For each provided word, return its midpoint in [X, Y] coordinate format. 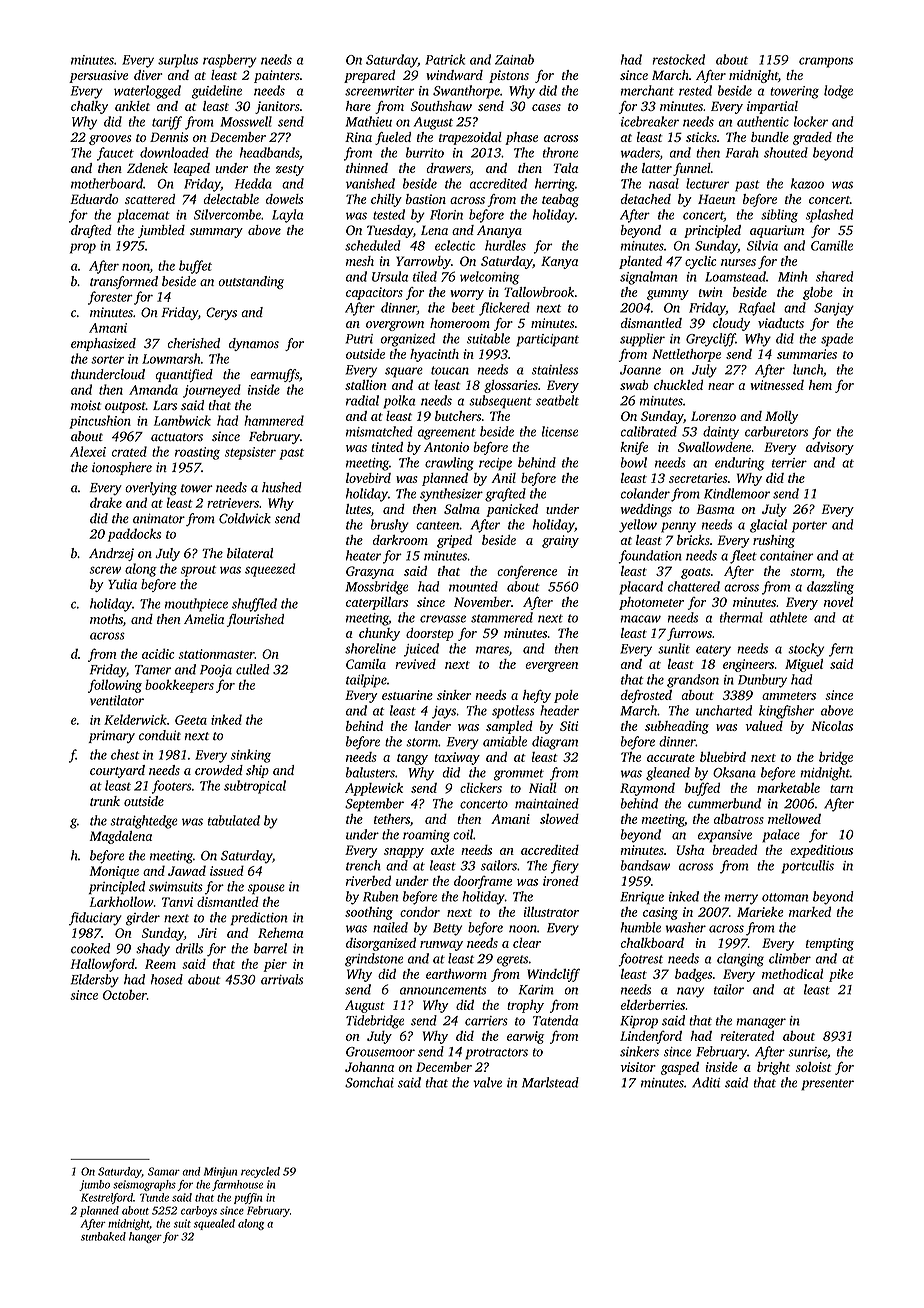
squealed [214, 1224]
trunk [105, 801]
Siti [569, 726]
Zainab [514, 59]
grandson [693, 681]
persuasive [98, 76]
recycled [260, 1172]
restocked [678, 59]
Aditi [706, 1082]
